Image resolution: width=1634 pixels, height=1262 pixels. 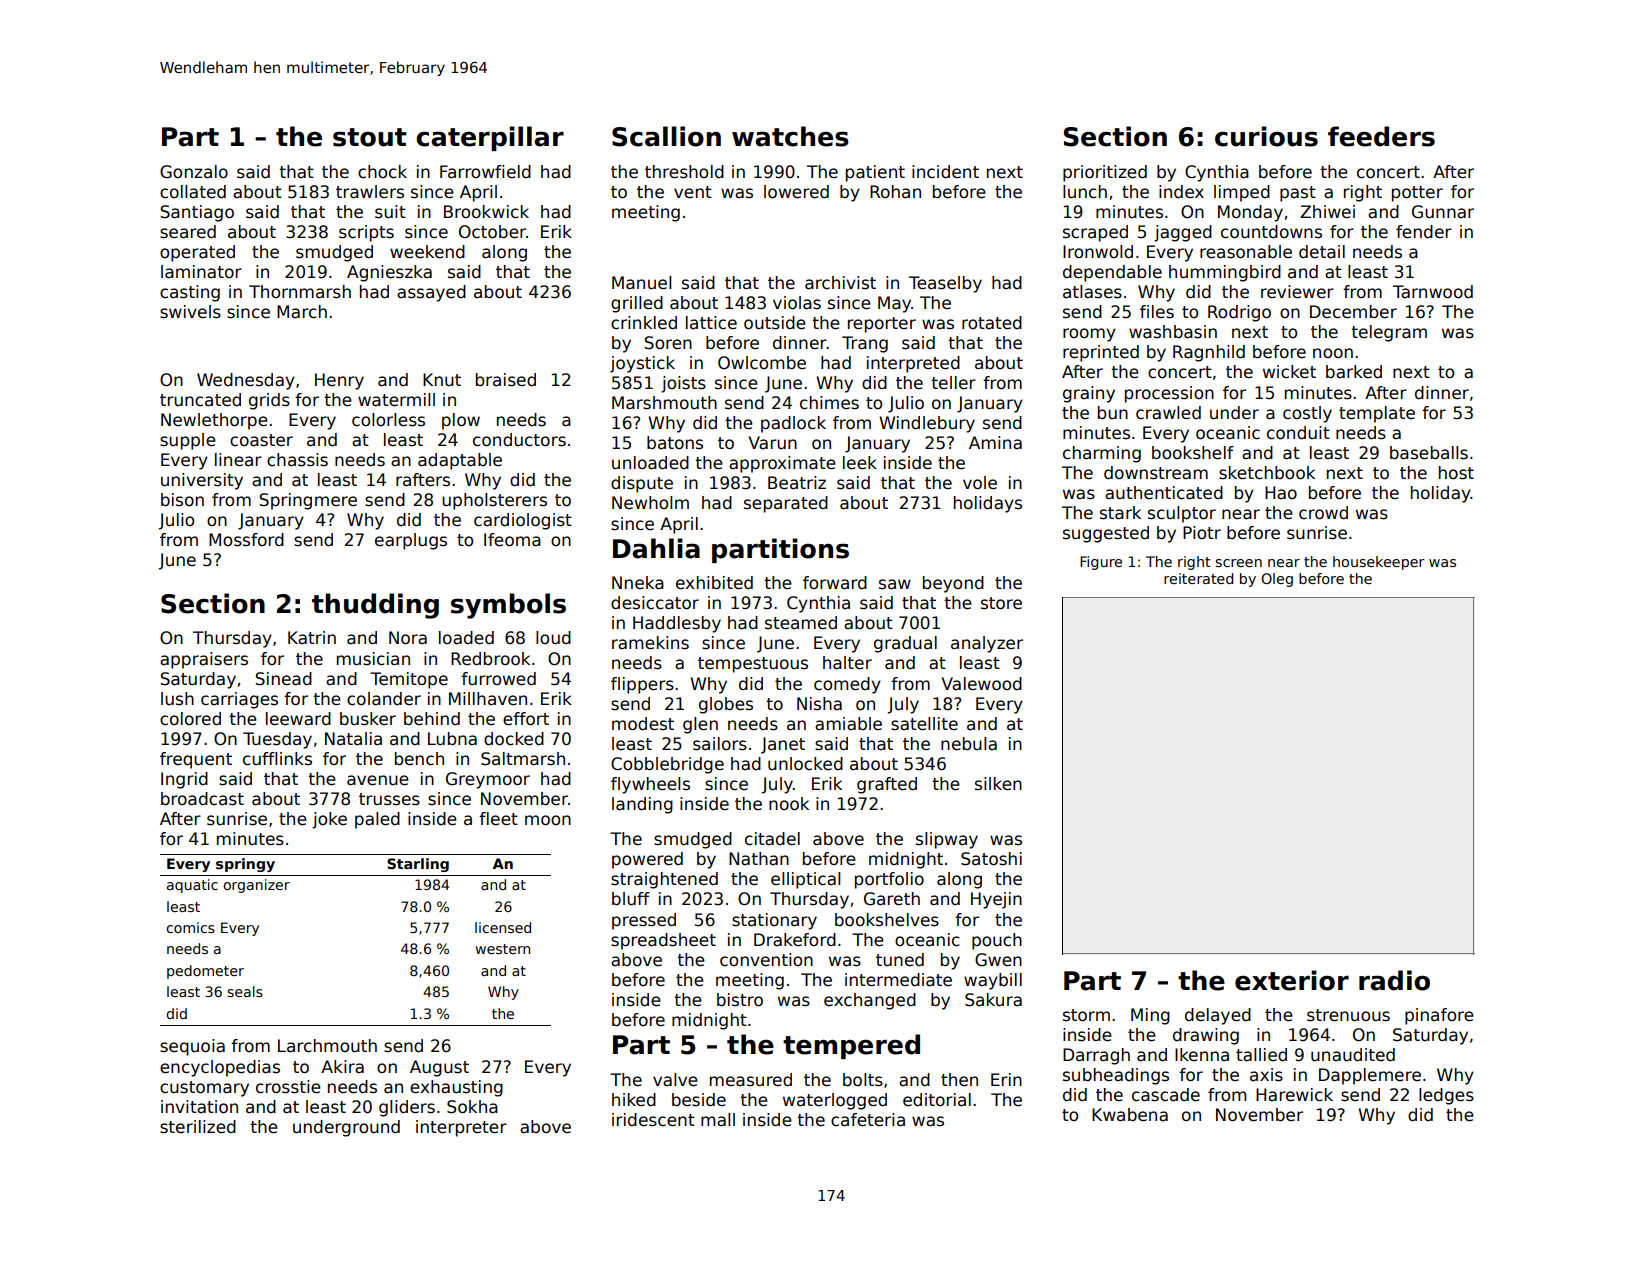 I want to click on crosstie, so click(x=288, y=1087).
